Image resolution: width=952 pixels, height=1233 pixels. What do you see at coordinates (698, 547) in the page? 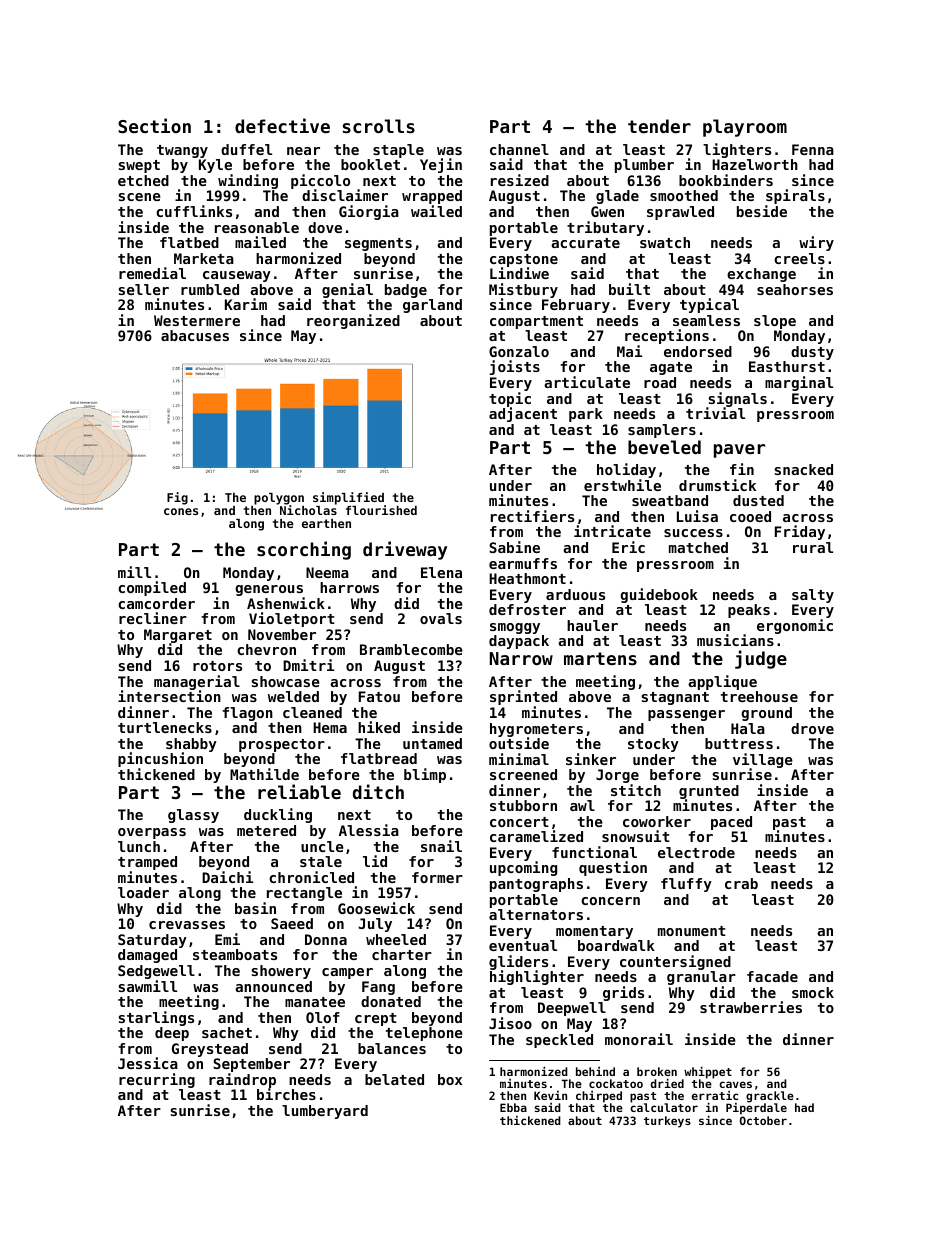
I see `matched` at bounding box center [698, 547].
